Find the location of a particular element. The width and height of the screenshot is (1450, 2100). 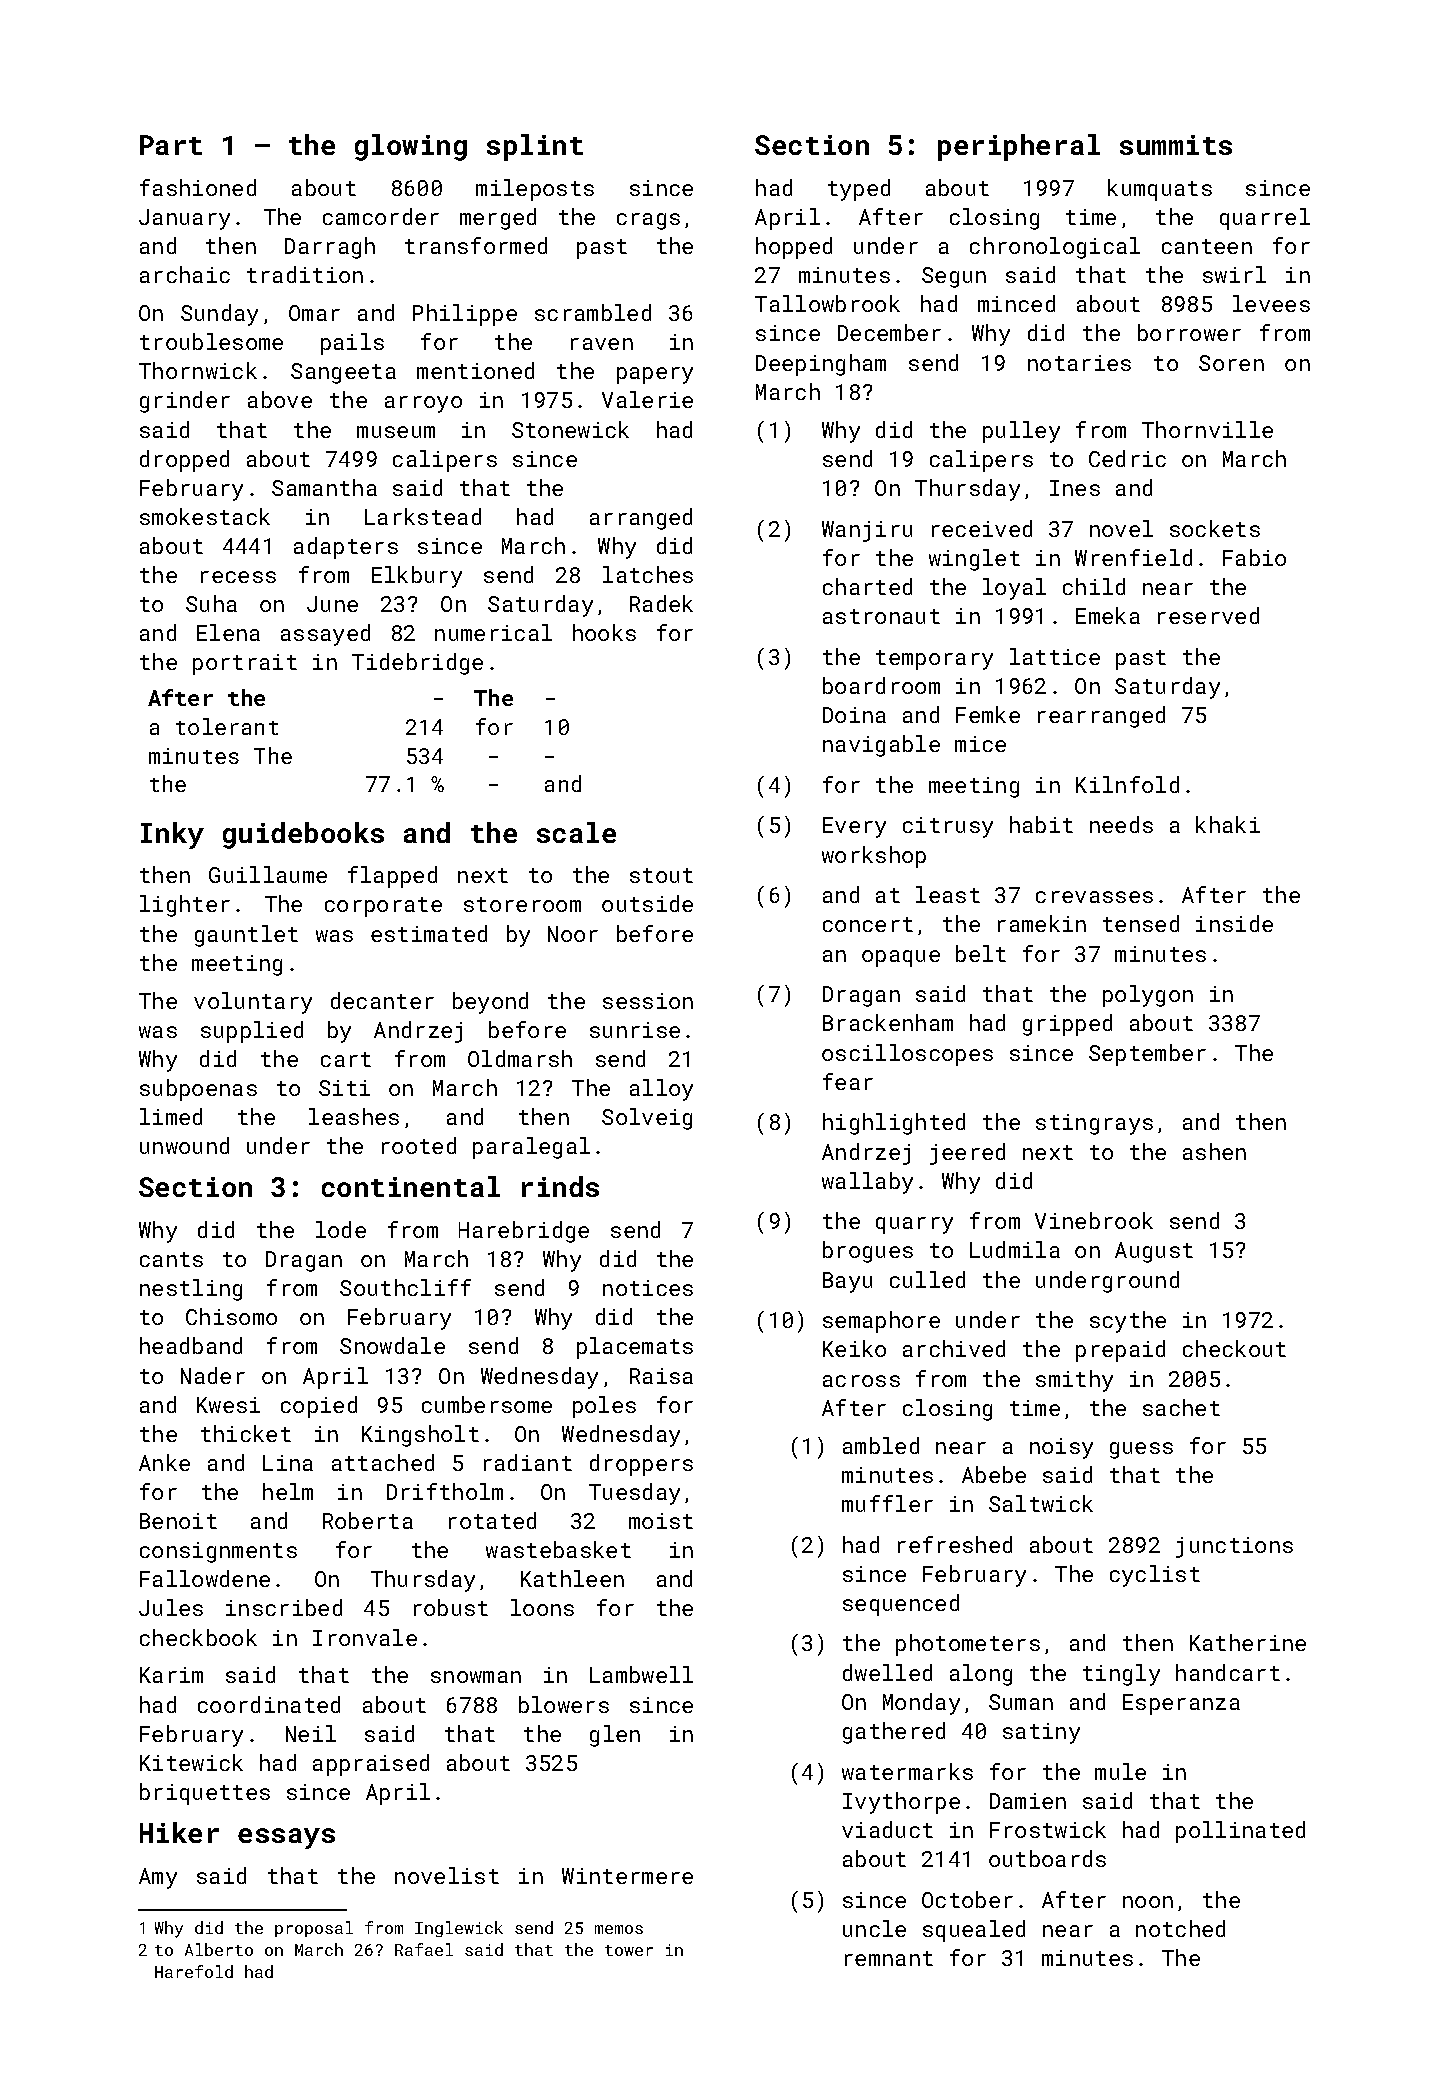

summits is located at coordinates (1176, 145).
